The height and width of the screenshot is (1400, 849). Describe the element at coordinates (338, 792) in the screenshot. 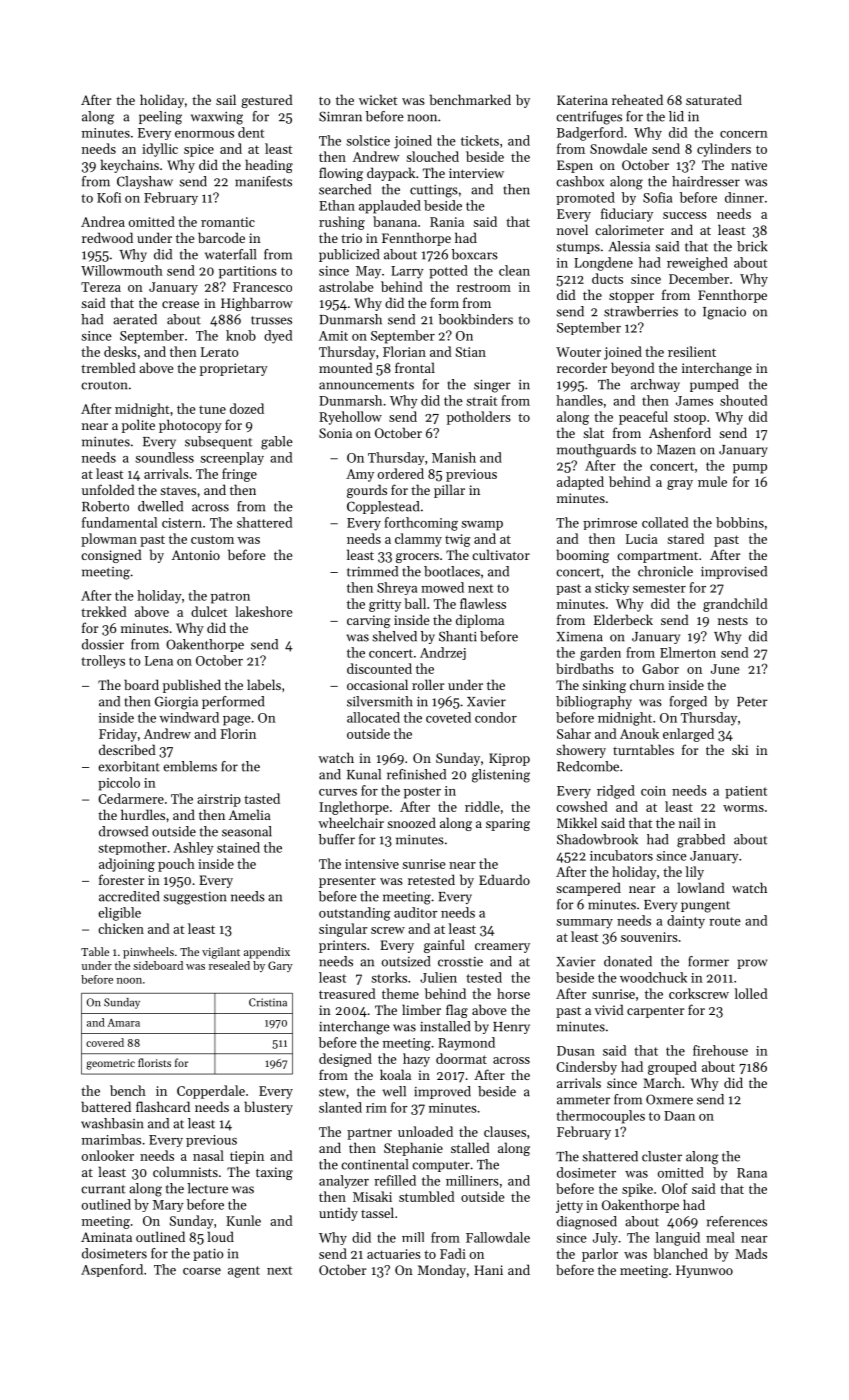

I see `curves` at that location.
